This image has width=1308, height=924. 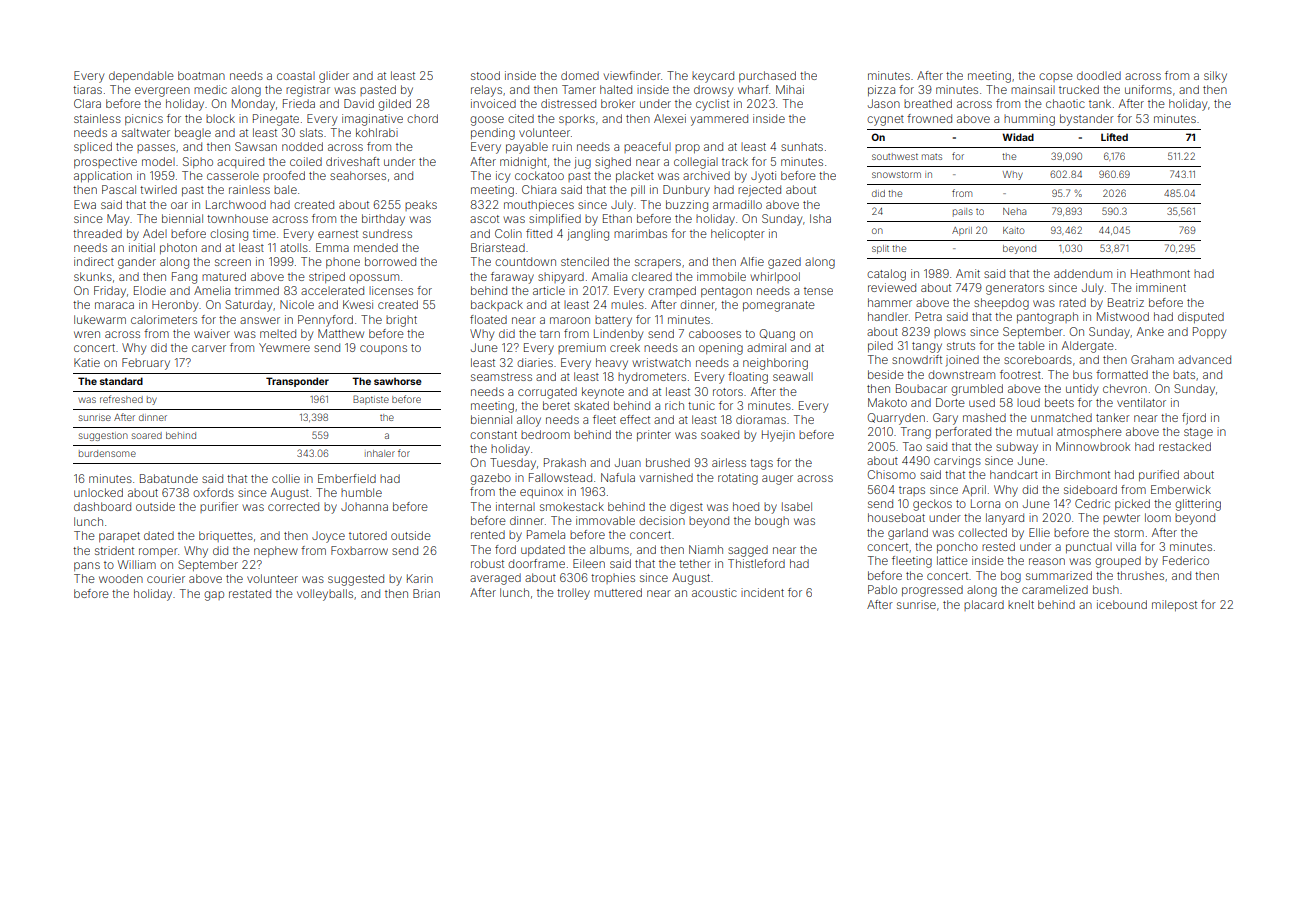 What do you see at coordinates (158, 189) in the image?
I see `twirled` at bounding box center [158, 189].
